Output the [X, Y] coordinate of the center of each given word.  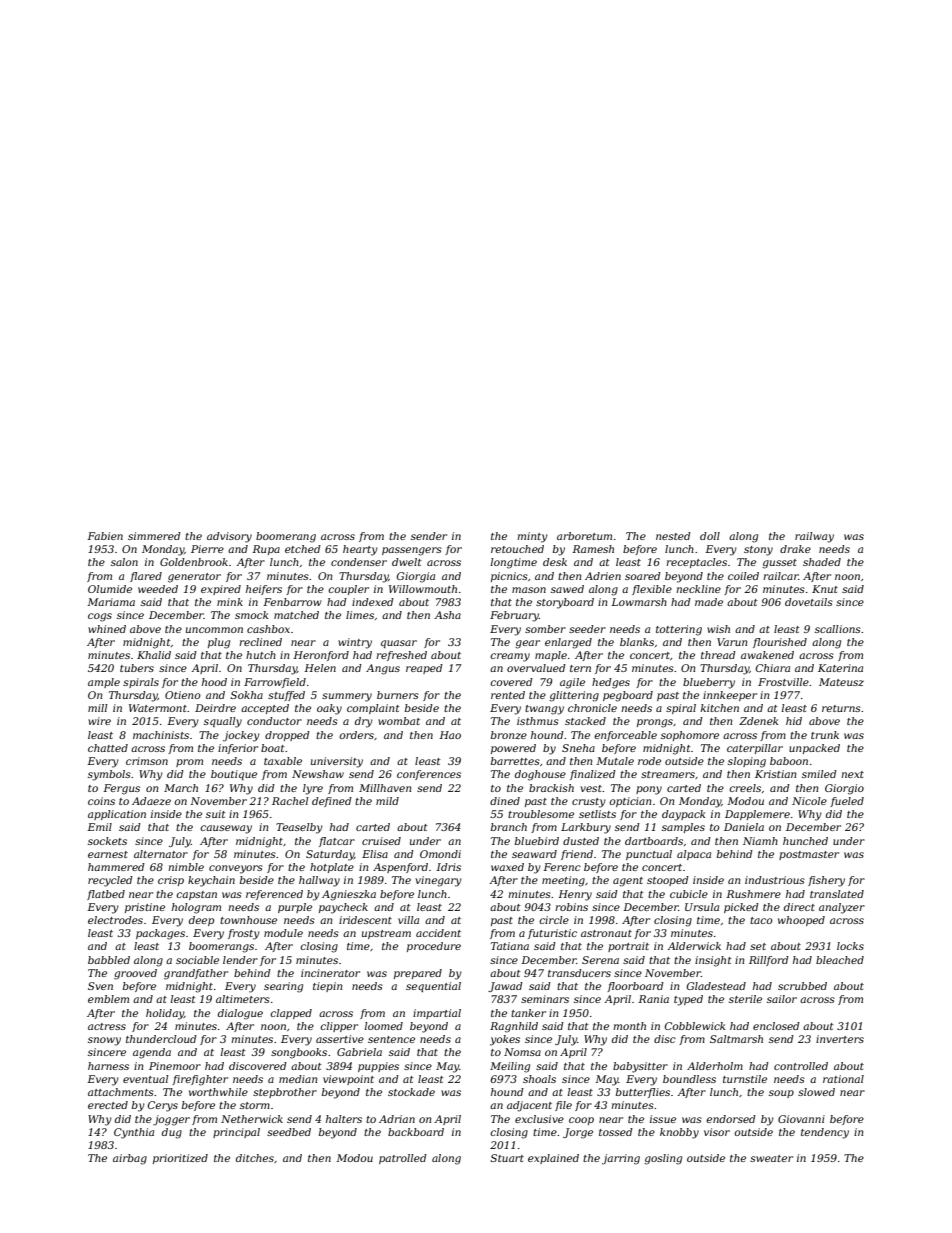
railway [814, 537]
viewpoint [348, 1080]
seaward [534, 854]
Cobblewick [695, 1026]
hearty [360, 550]
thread [718, 655]
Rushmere [753, 894]
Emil [99, 827]
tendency [825, 1133]
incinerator [330, 973]
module [283, 933]
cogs [100, 617]
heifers [264, 590]
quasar [399, 644]
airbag [130, 1159]
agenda [152, 1053]
